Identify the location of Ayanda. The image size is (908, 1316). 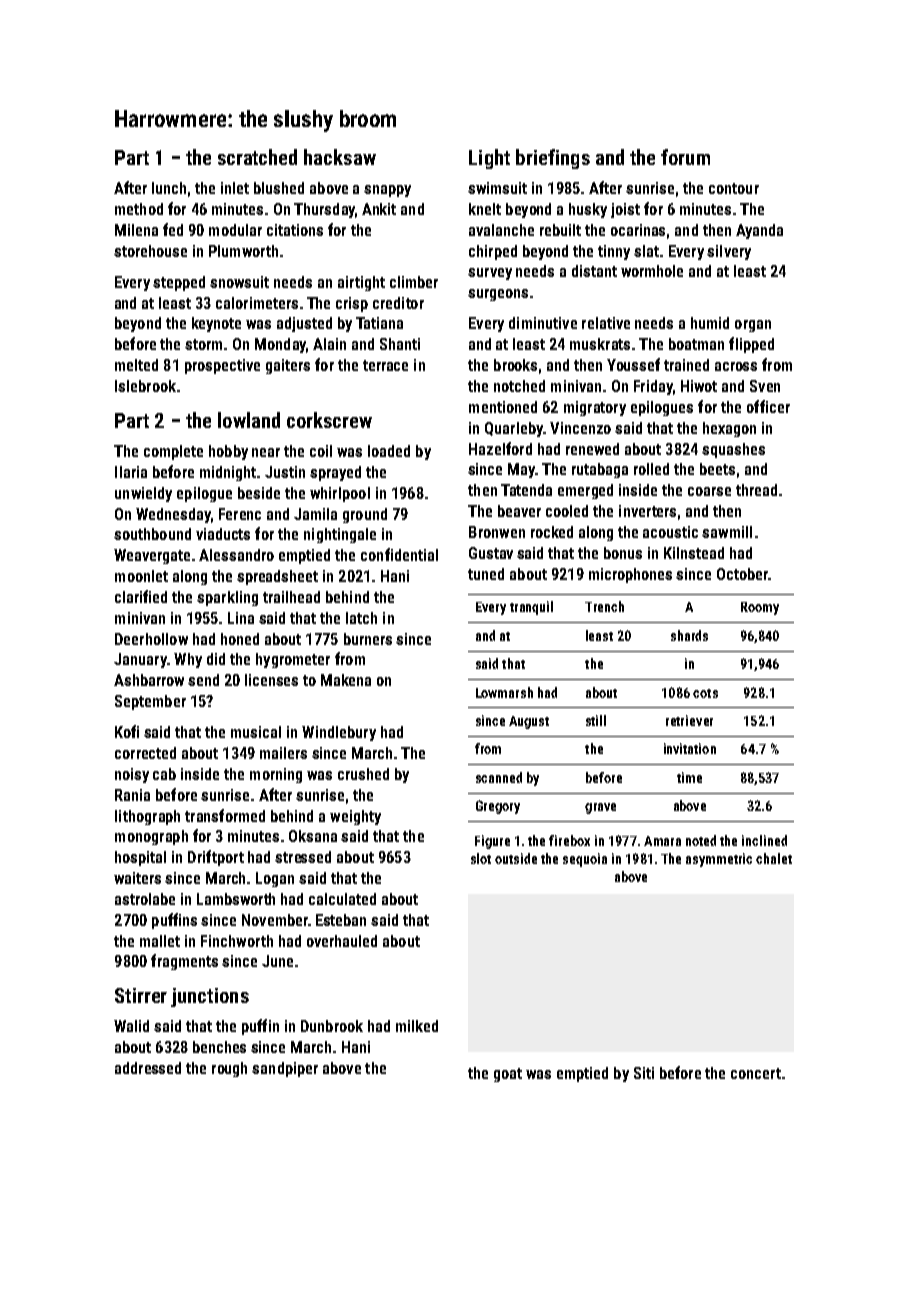
(759, 231).
